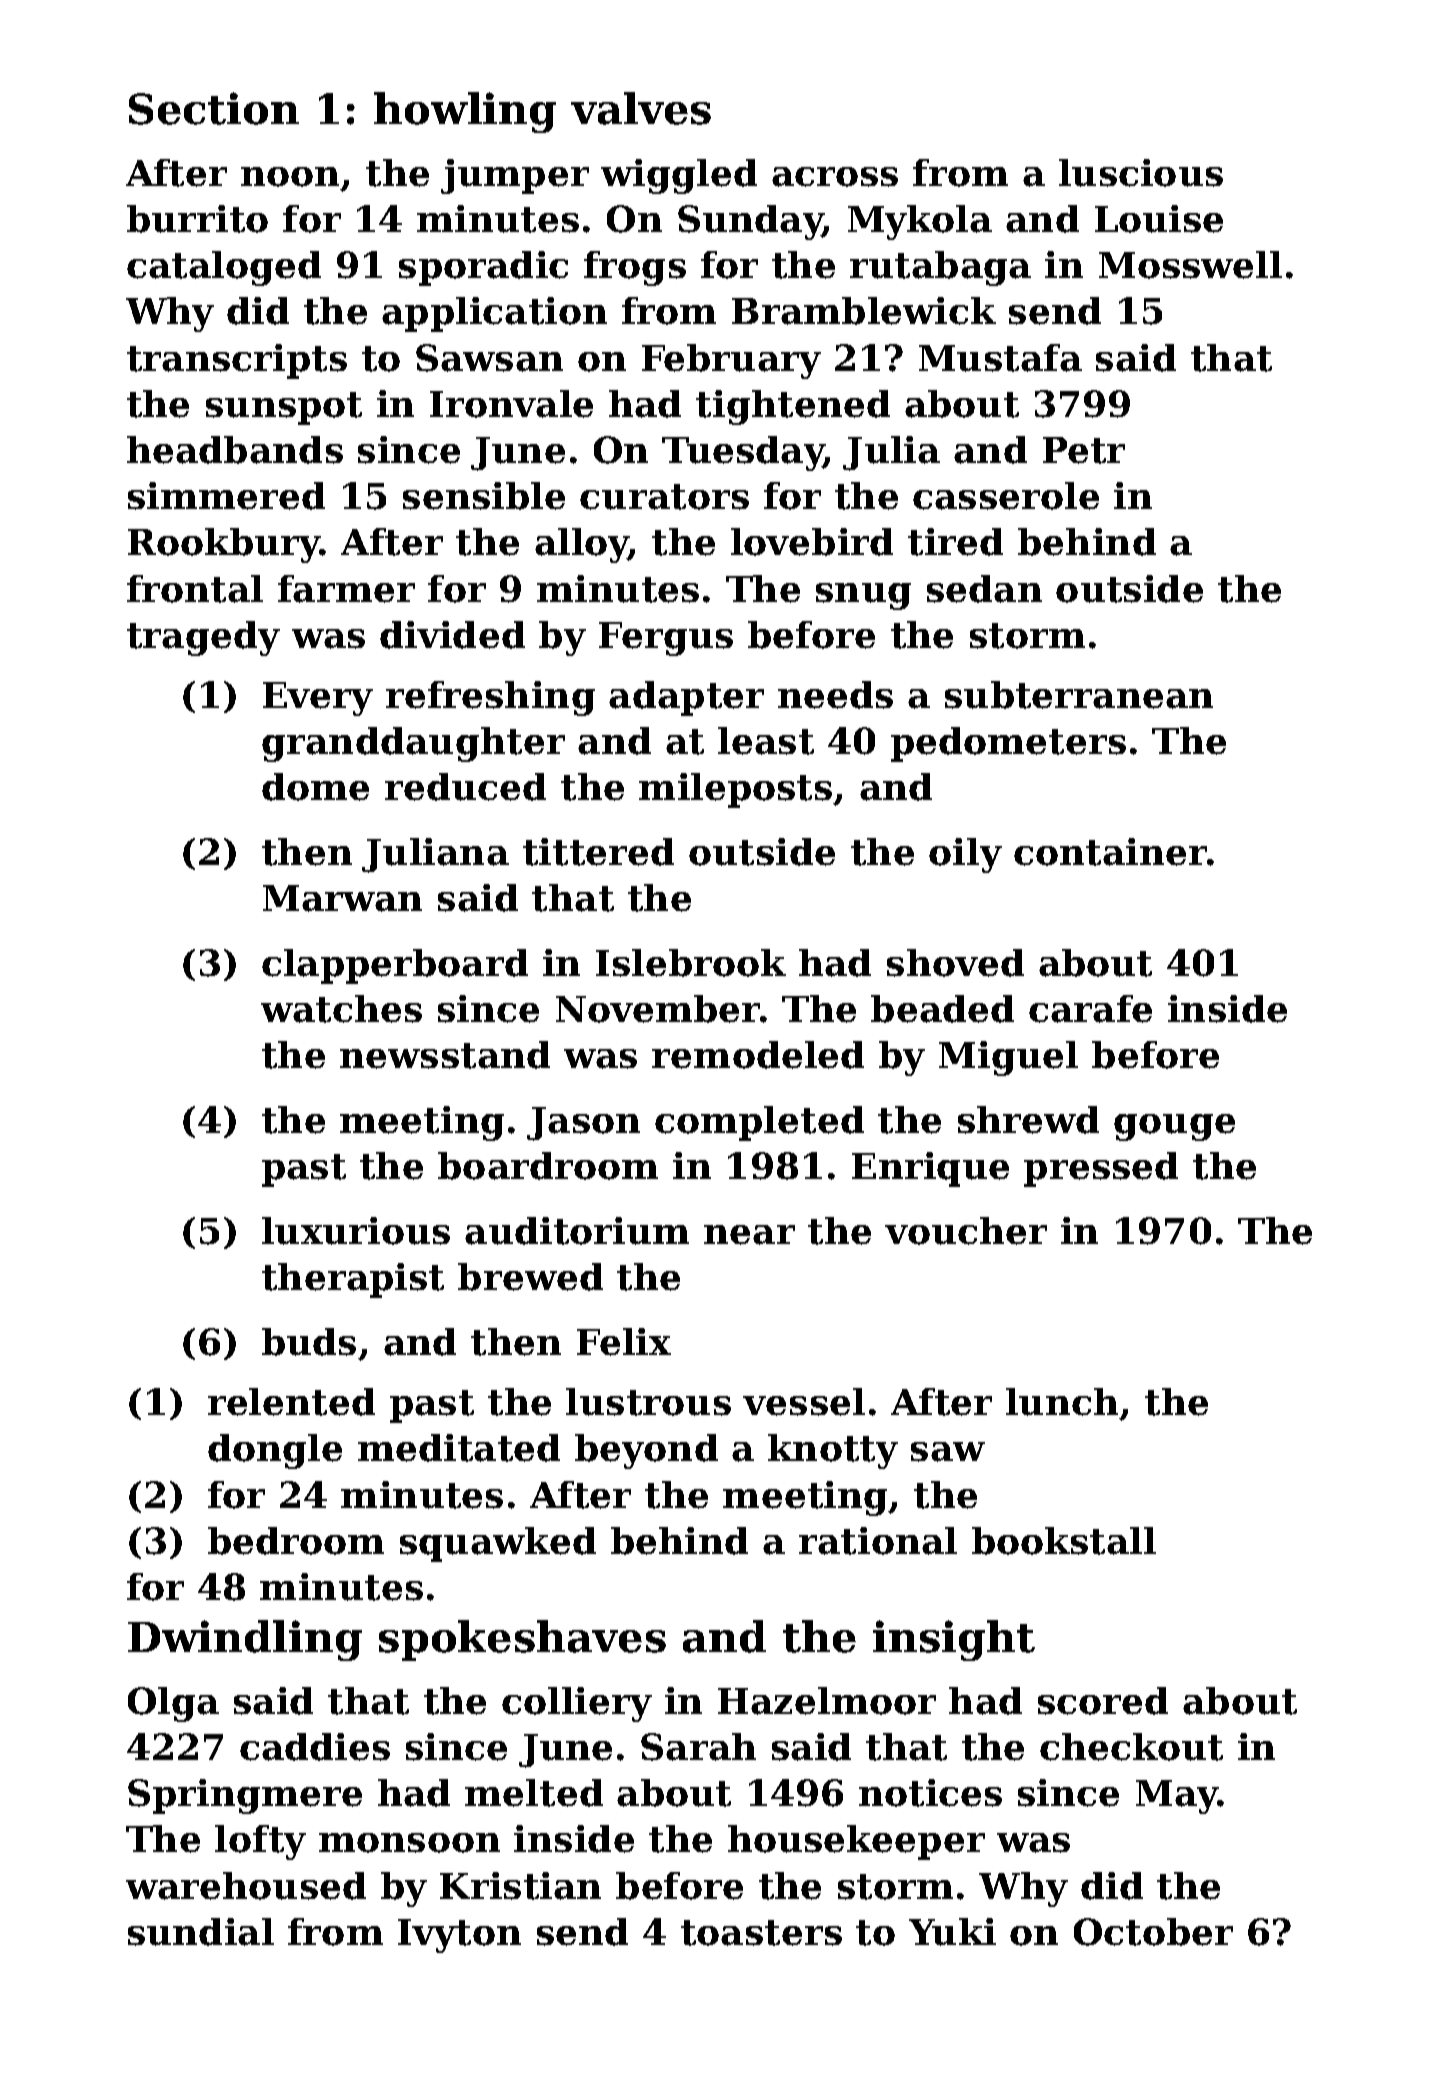  What do you see at coordinates (1064, 1541) in the screenshot?
I see `bookstall` at bounding box center [1064, 1541].
